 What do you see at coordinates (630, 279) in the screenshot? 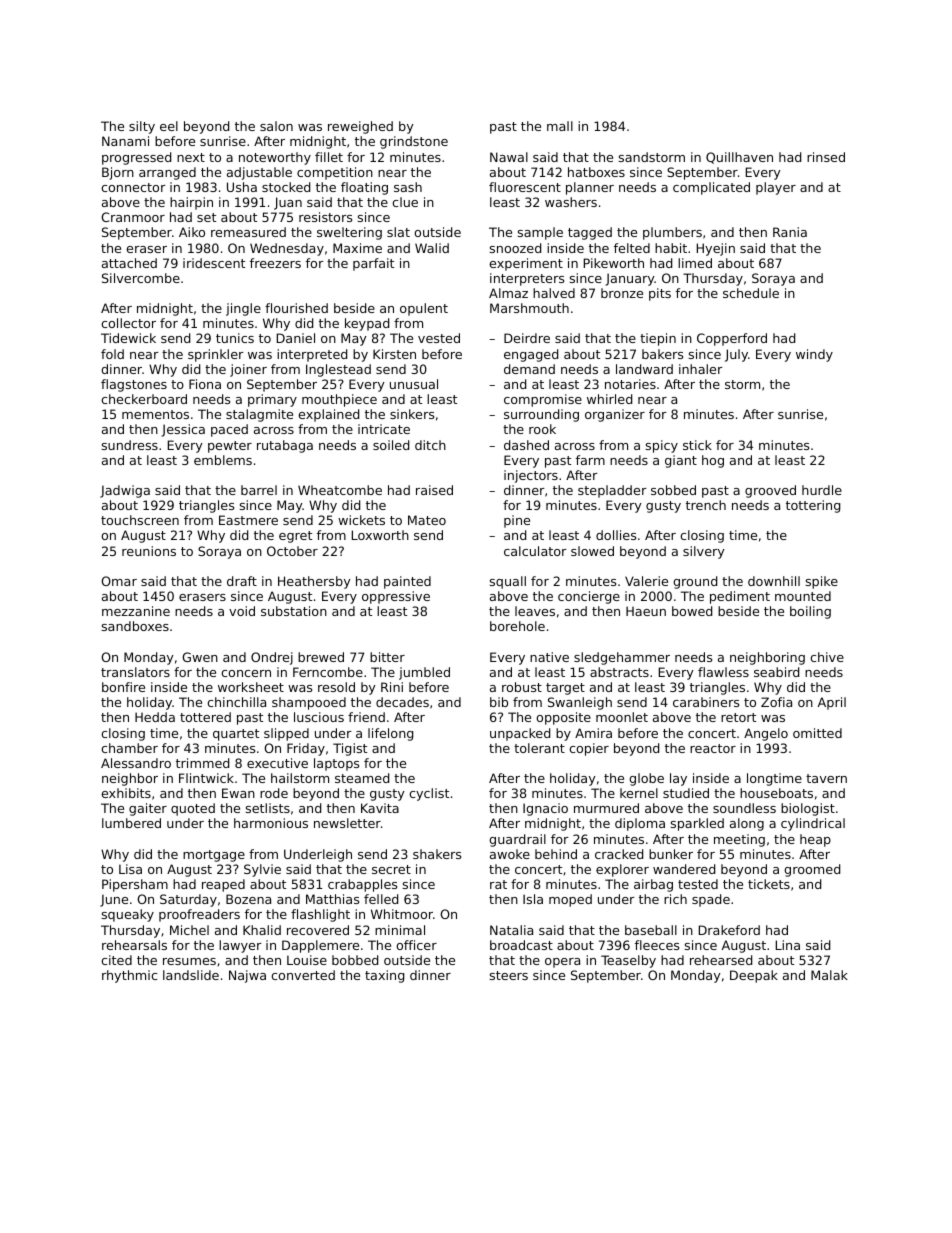
I see `January` at bounding box center [630, 279].
